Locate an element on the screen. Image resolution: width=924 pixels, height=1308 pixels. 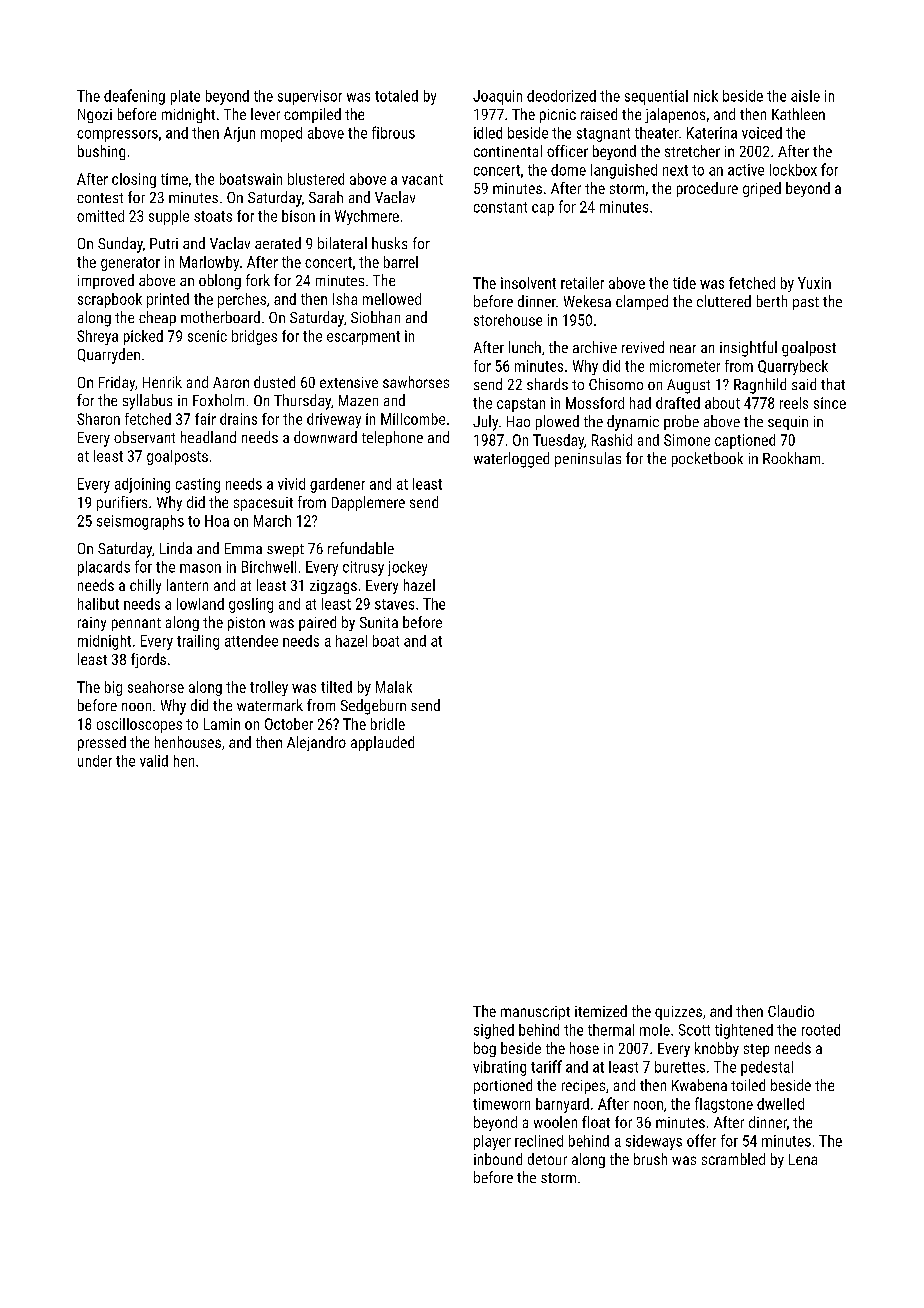
under is located at coordinates (95, 761).
